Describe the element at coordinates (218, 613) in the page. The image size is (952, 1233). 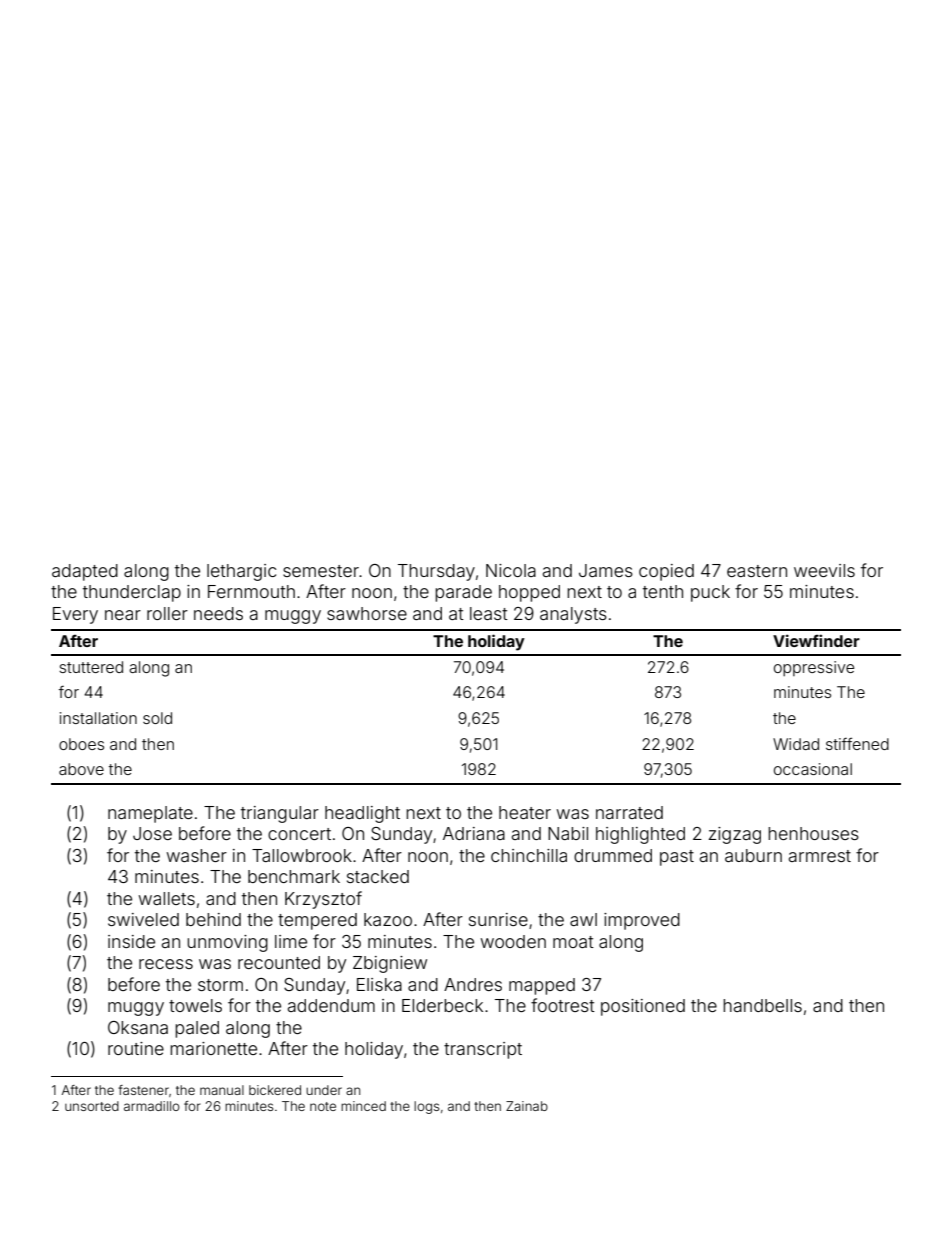
I see `needs` at that location.
